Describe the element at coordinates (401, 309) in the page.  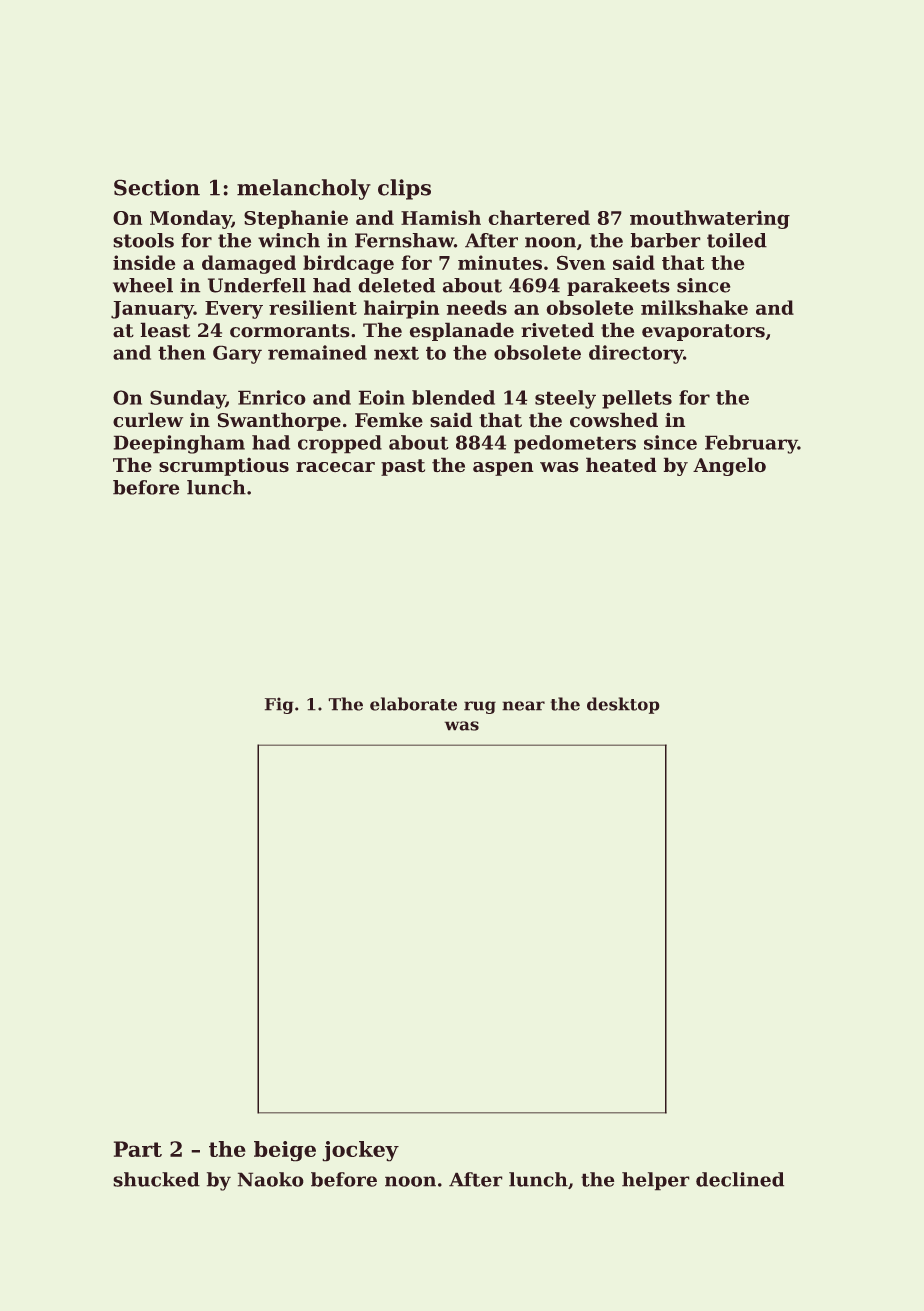
I see `hairpin` at that location.
